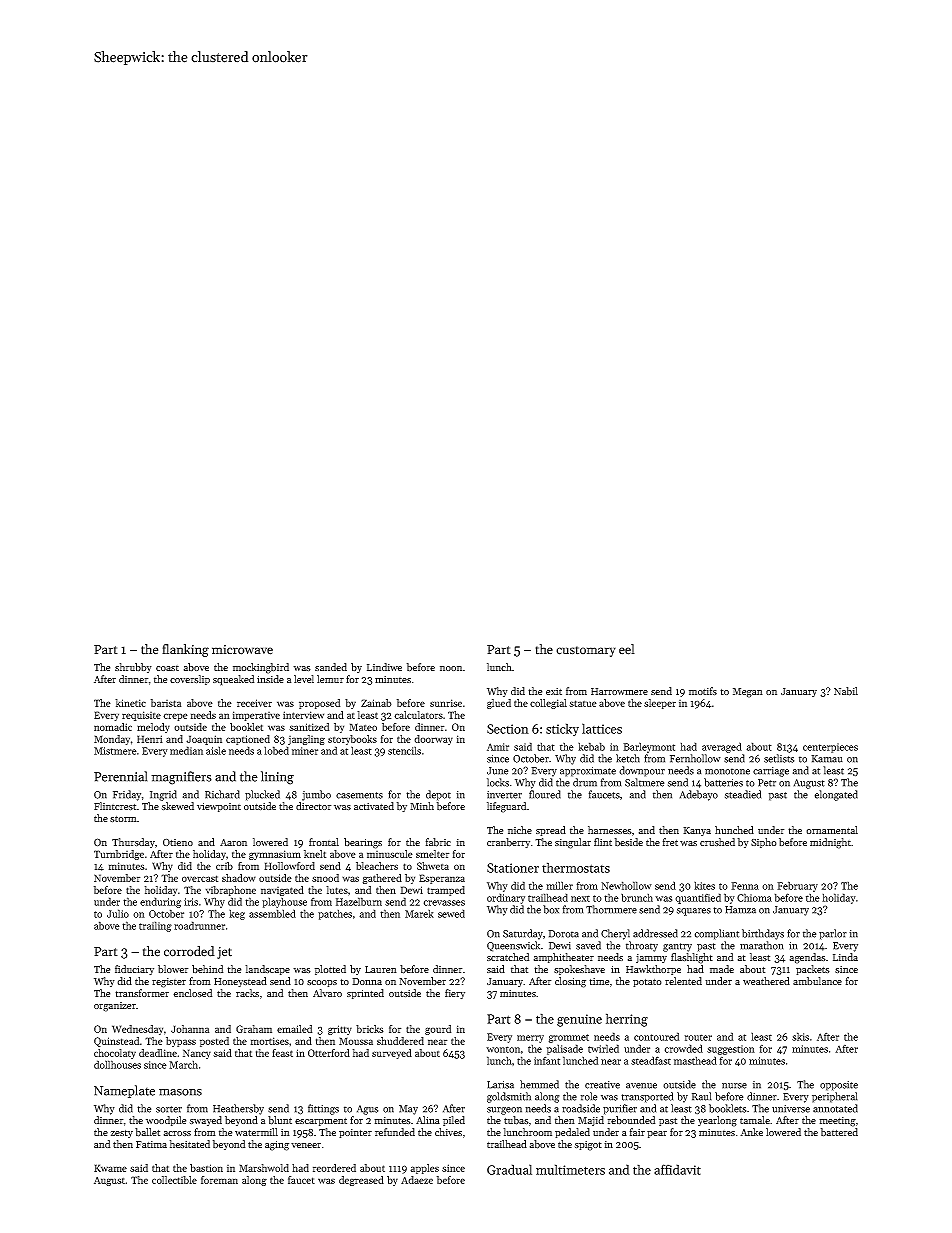 This screenshot has width=952, height=1233. Describe the element at coordinates (545, 794) in the screenshot. I see `floured` at that location.
